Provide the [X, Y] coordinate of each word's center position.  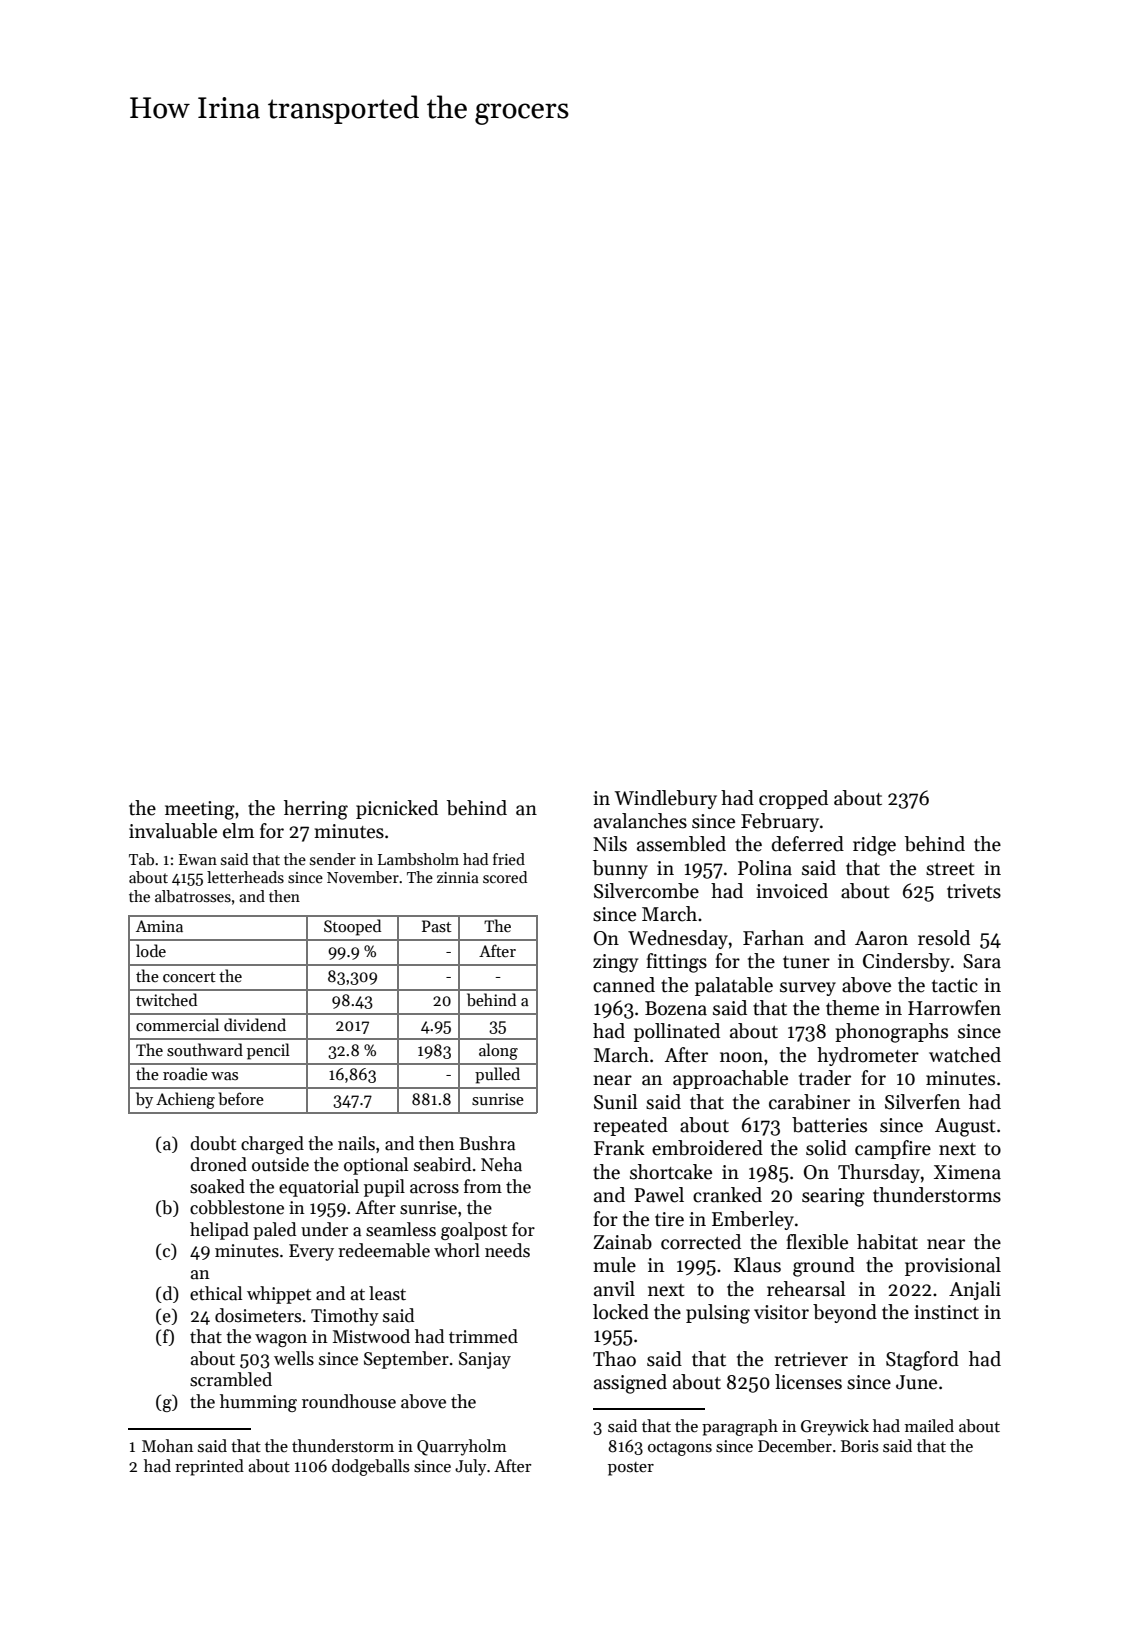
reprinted [209, 1467]
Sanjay [485, 1360]
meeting [200, 810]
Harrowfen [954, 1008]
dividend [255, 1024]
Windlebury [665, 799]
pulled [497, 1075]
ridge [874, 846]
